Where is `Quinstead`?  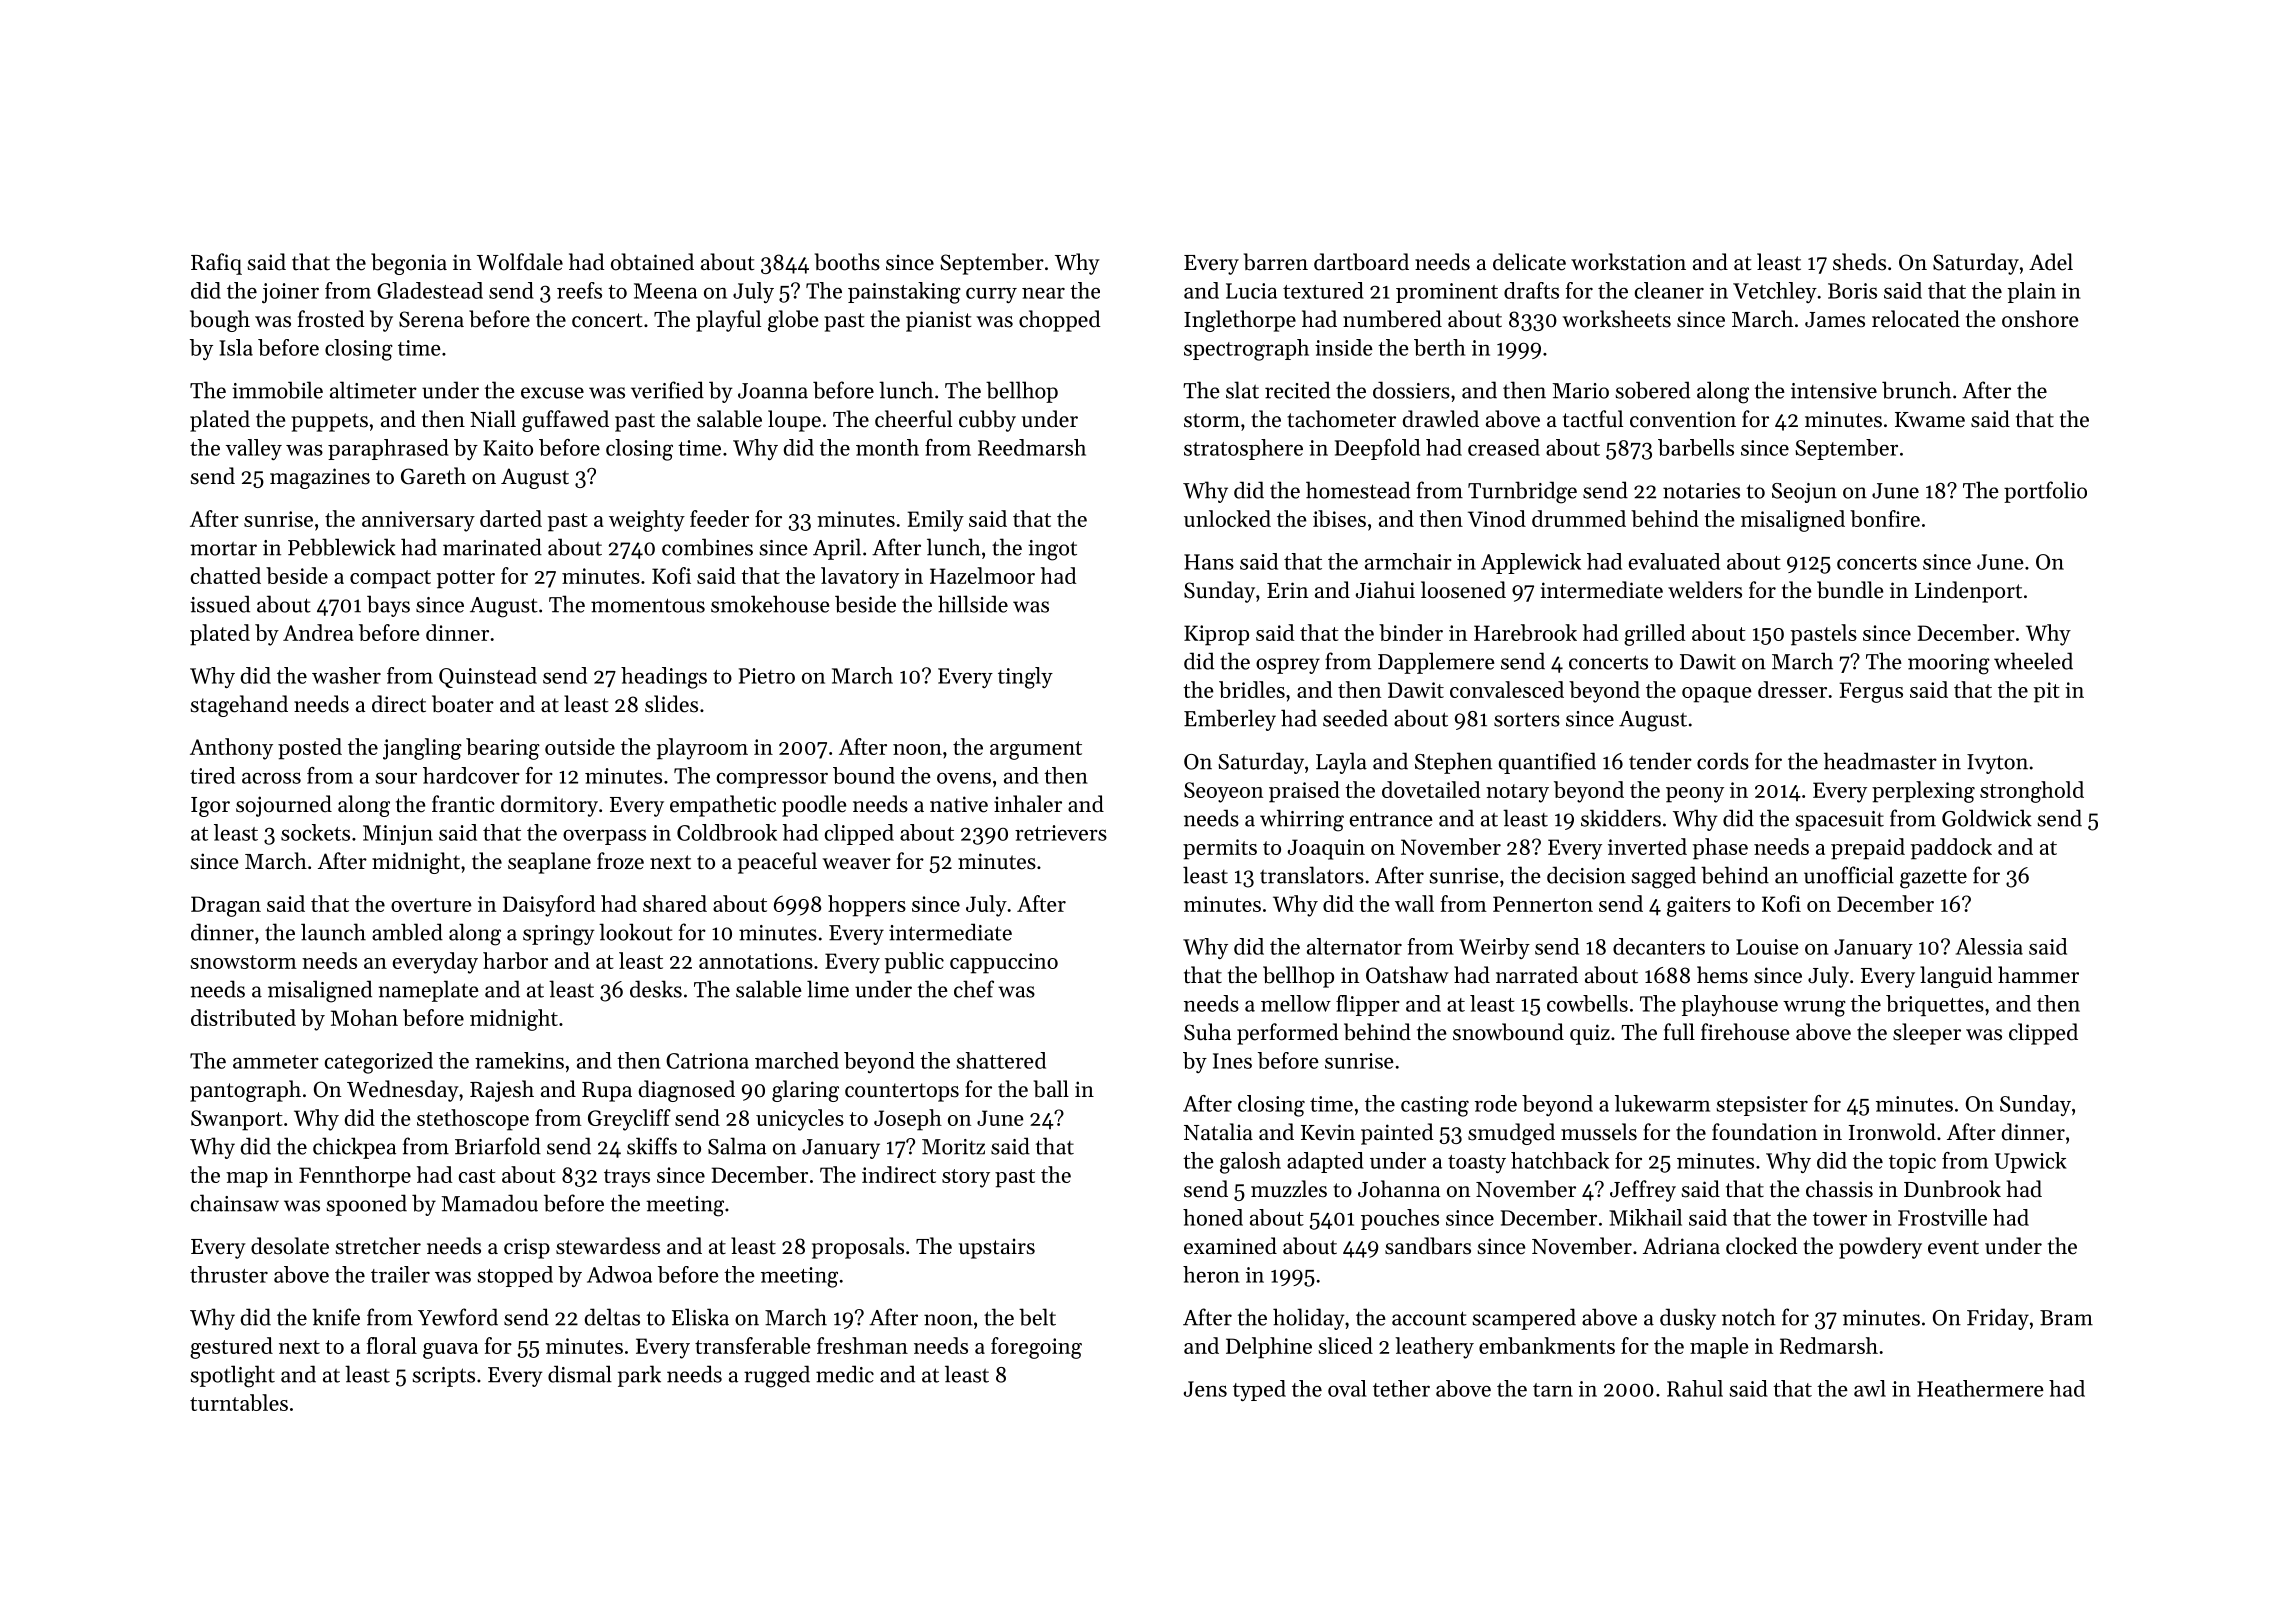 Quinstead is located at coordinates (488, 677).
